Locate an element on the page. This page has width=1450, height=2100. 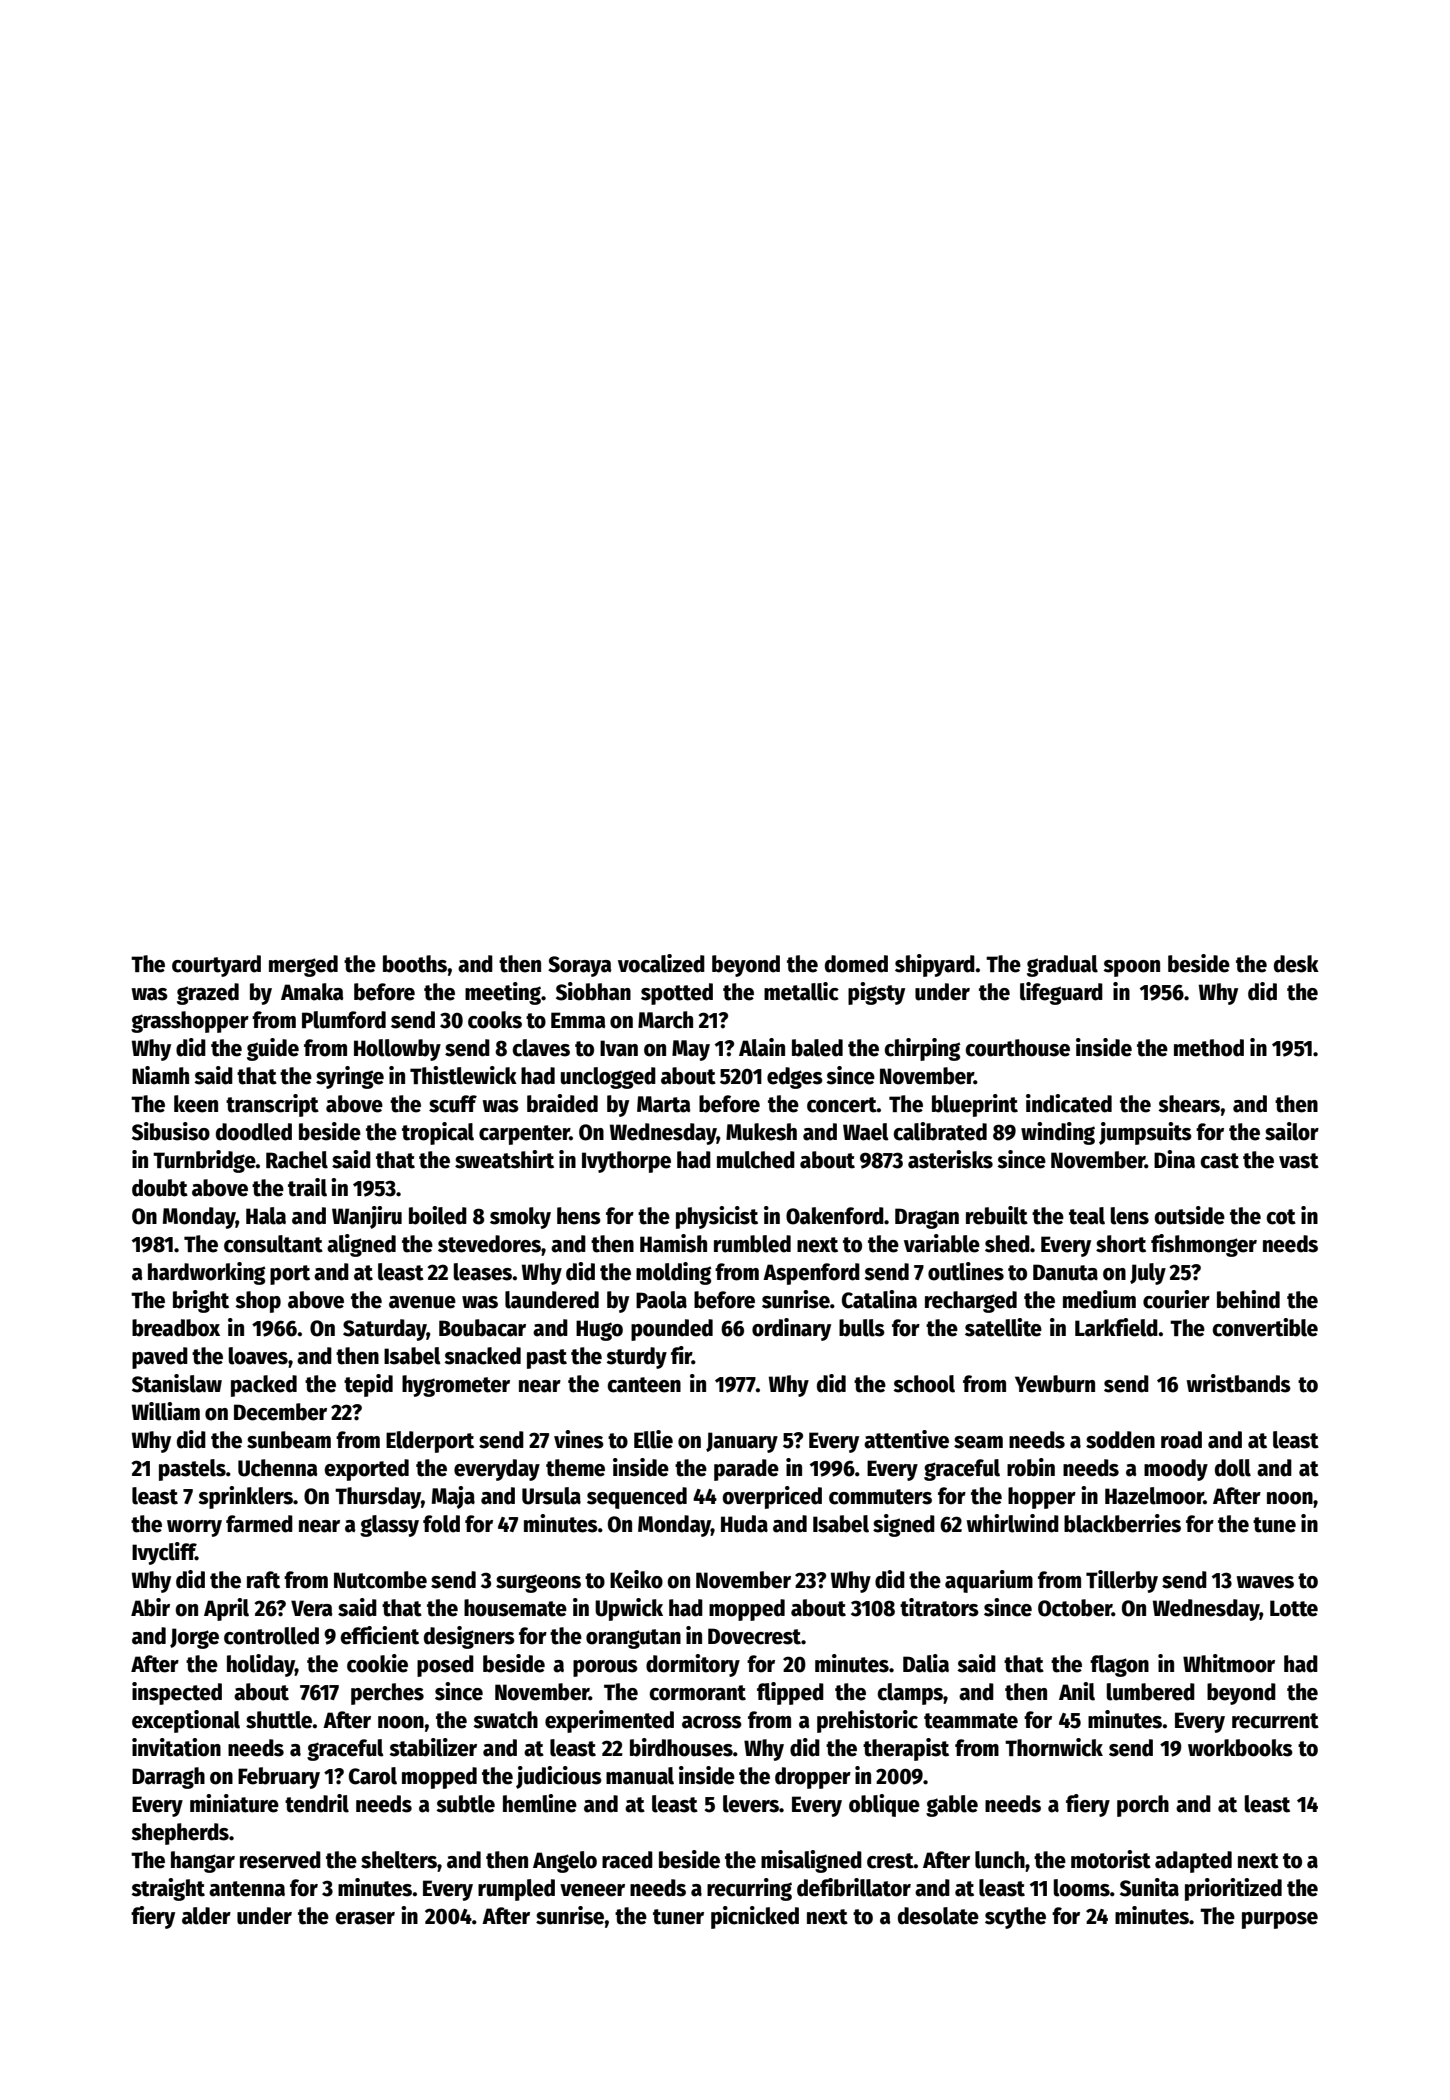
straight is located at coordinates (168, 1889).
